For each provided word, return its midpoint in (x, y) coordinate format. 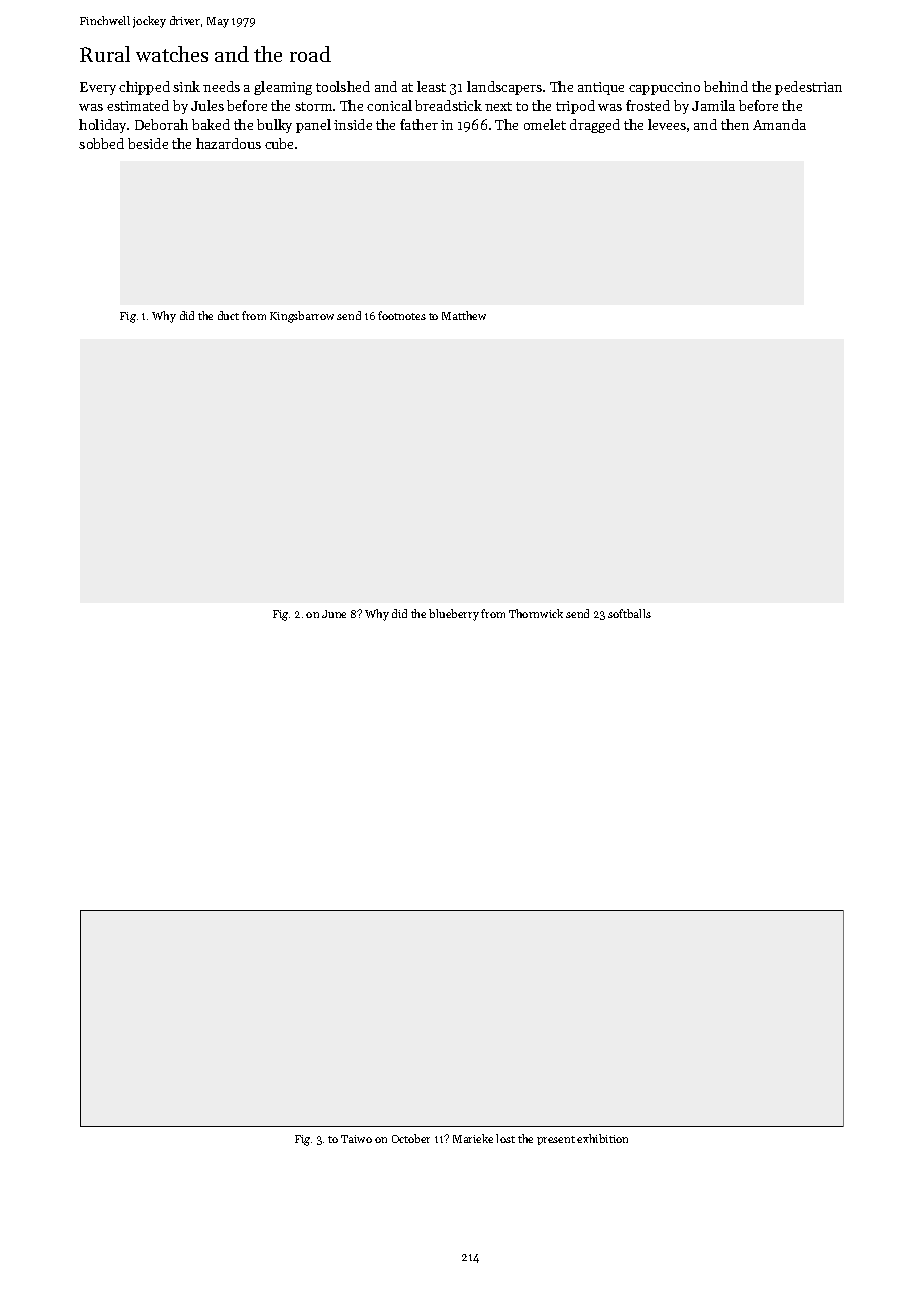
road (310, 54)
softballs (629, 613)
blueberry (454, 615)
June (334, 614)
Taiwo (356, 1139)
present (556, 1140)
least (431, 86)
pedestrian (808, 88)
